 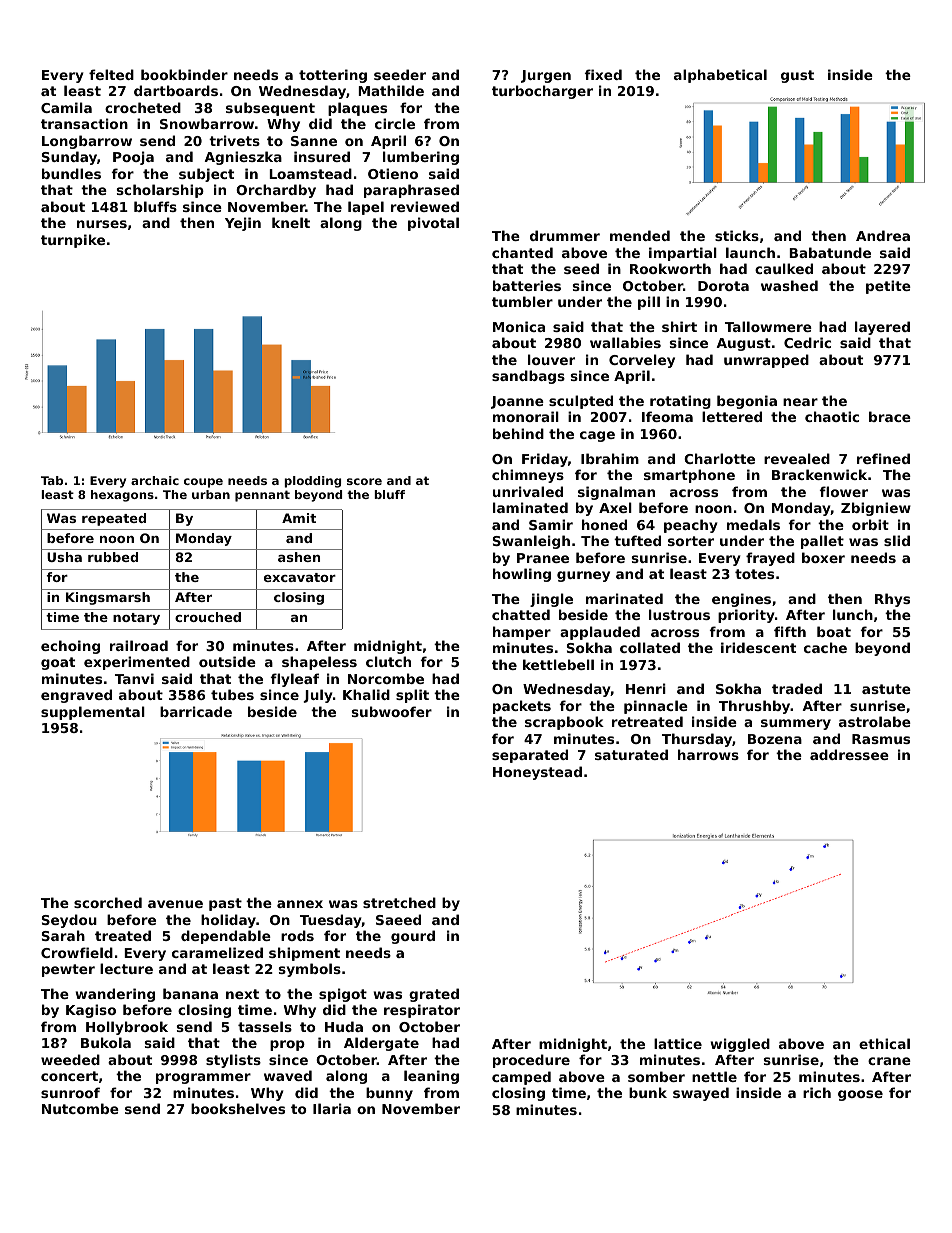 What do you see at coordinates (332, 1108) in the screenshot?
I see `Ilaria` at bounding box center [332, 1108].
